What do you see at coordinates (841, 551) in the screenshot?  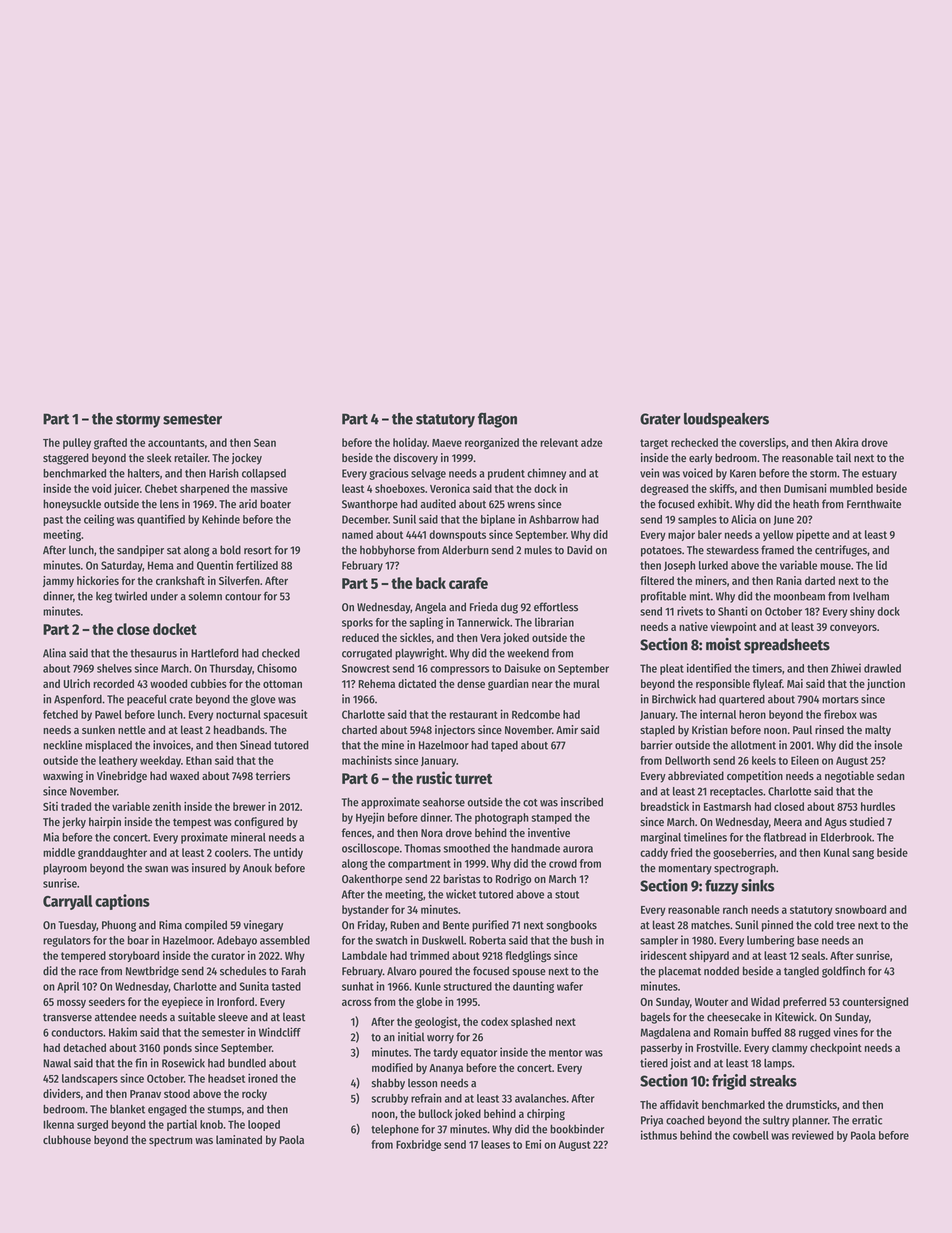 I see `centrifuges` at bounding box center [841, 551].
